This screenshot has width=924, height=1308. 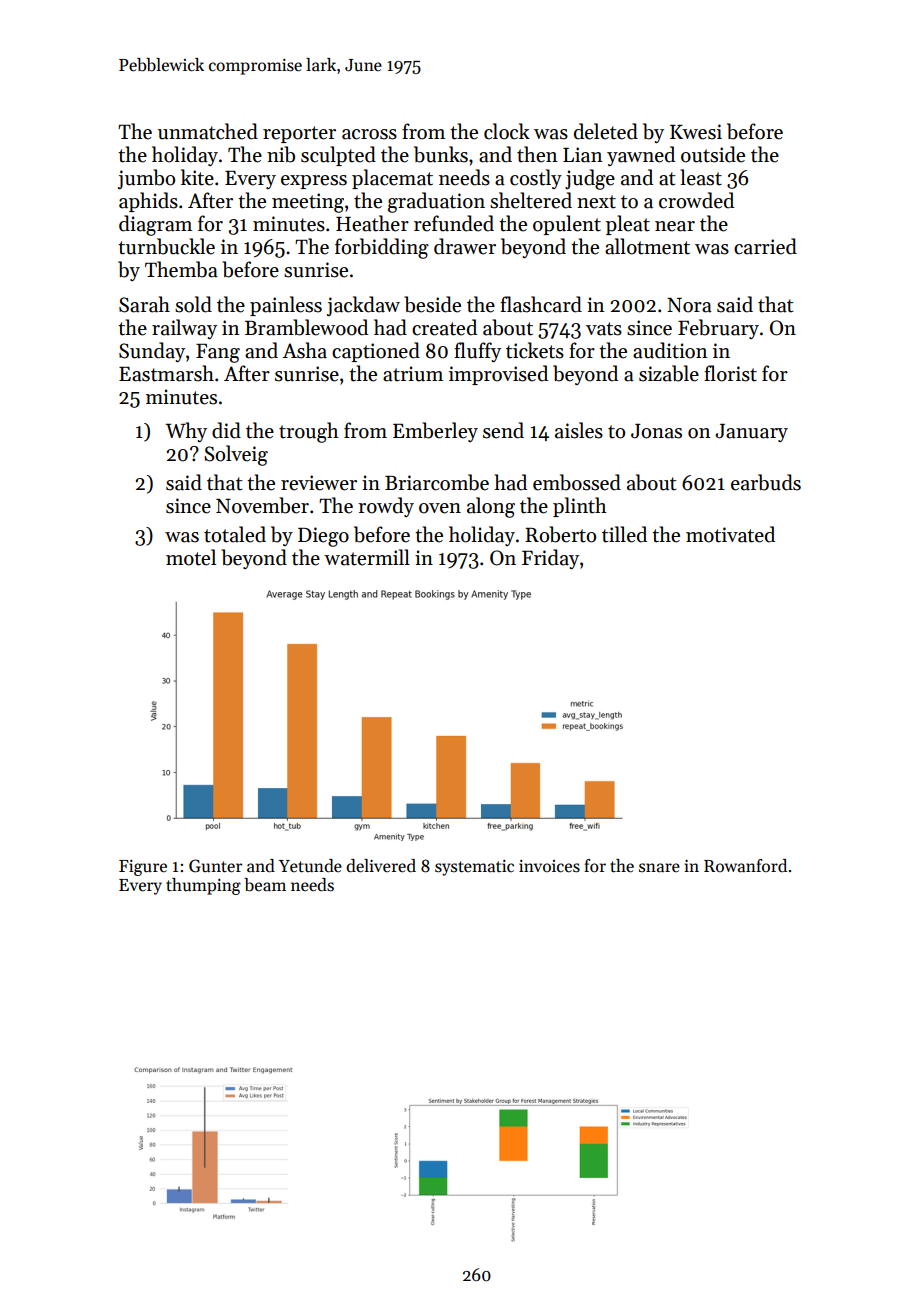 What do you see at coordinates (432, 304) in the screenshot?
I see `beside` at bounding box center [432, 304].
